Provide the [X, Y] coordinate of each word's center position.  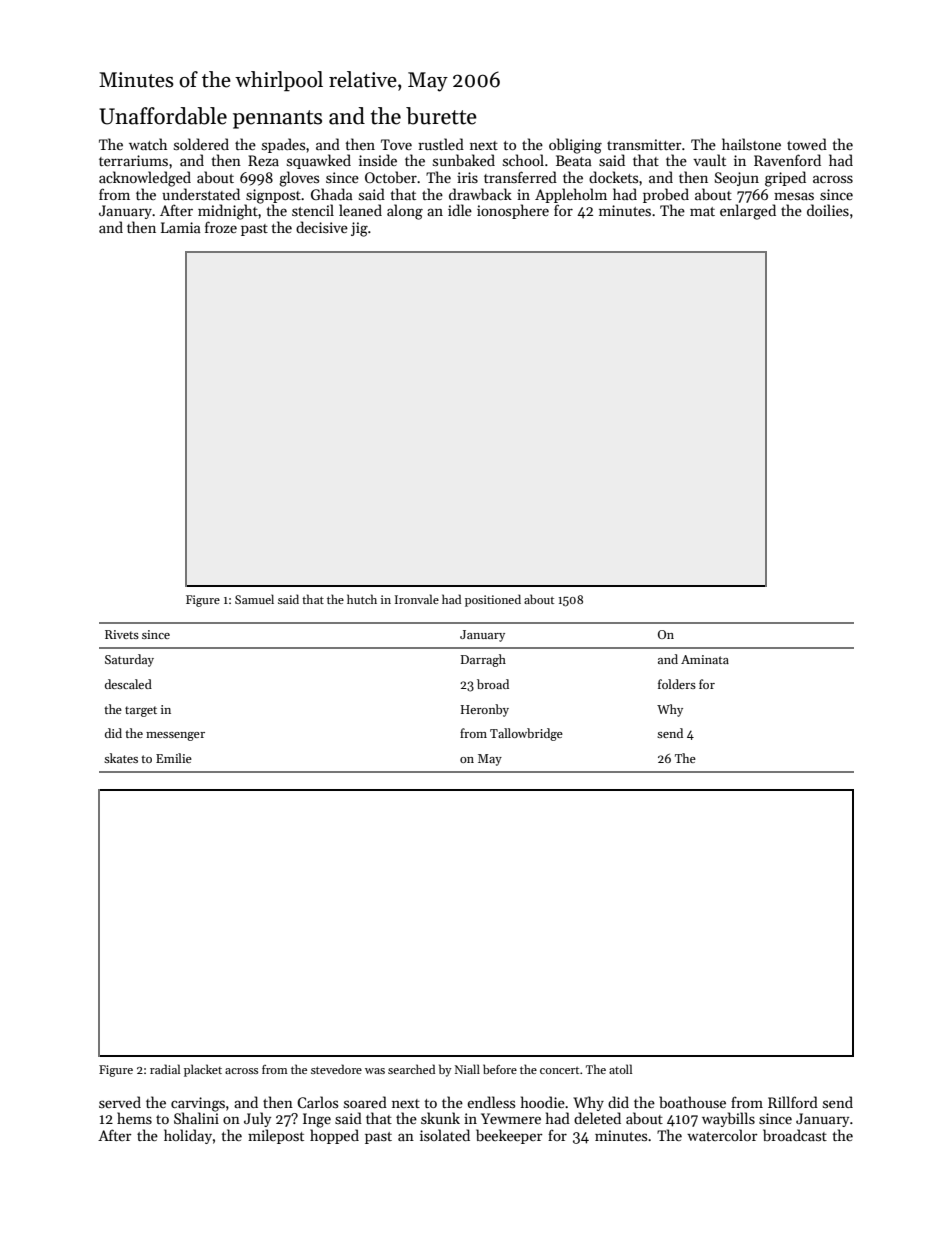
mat [702, 211]
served [120, 1102]
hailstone [751, 144]
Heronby [485, 710]
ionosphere [513, 211]
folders [677, 684]
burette [441, 116]
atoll [620, 1069]
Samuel [254, 599]
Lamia [181, 227]
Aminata [705, 659]
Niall [467, 1069]
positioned [493, 600]
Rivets [122, 634]
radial [165, 1069]
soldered [201, 144]
